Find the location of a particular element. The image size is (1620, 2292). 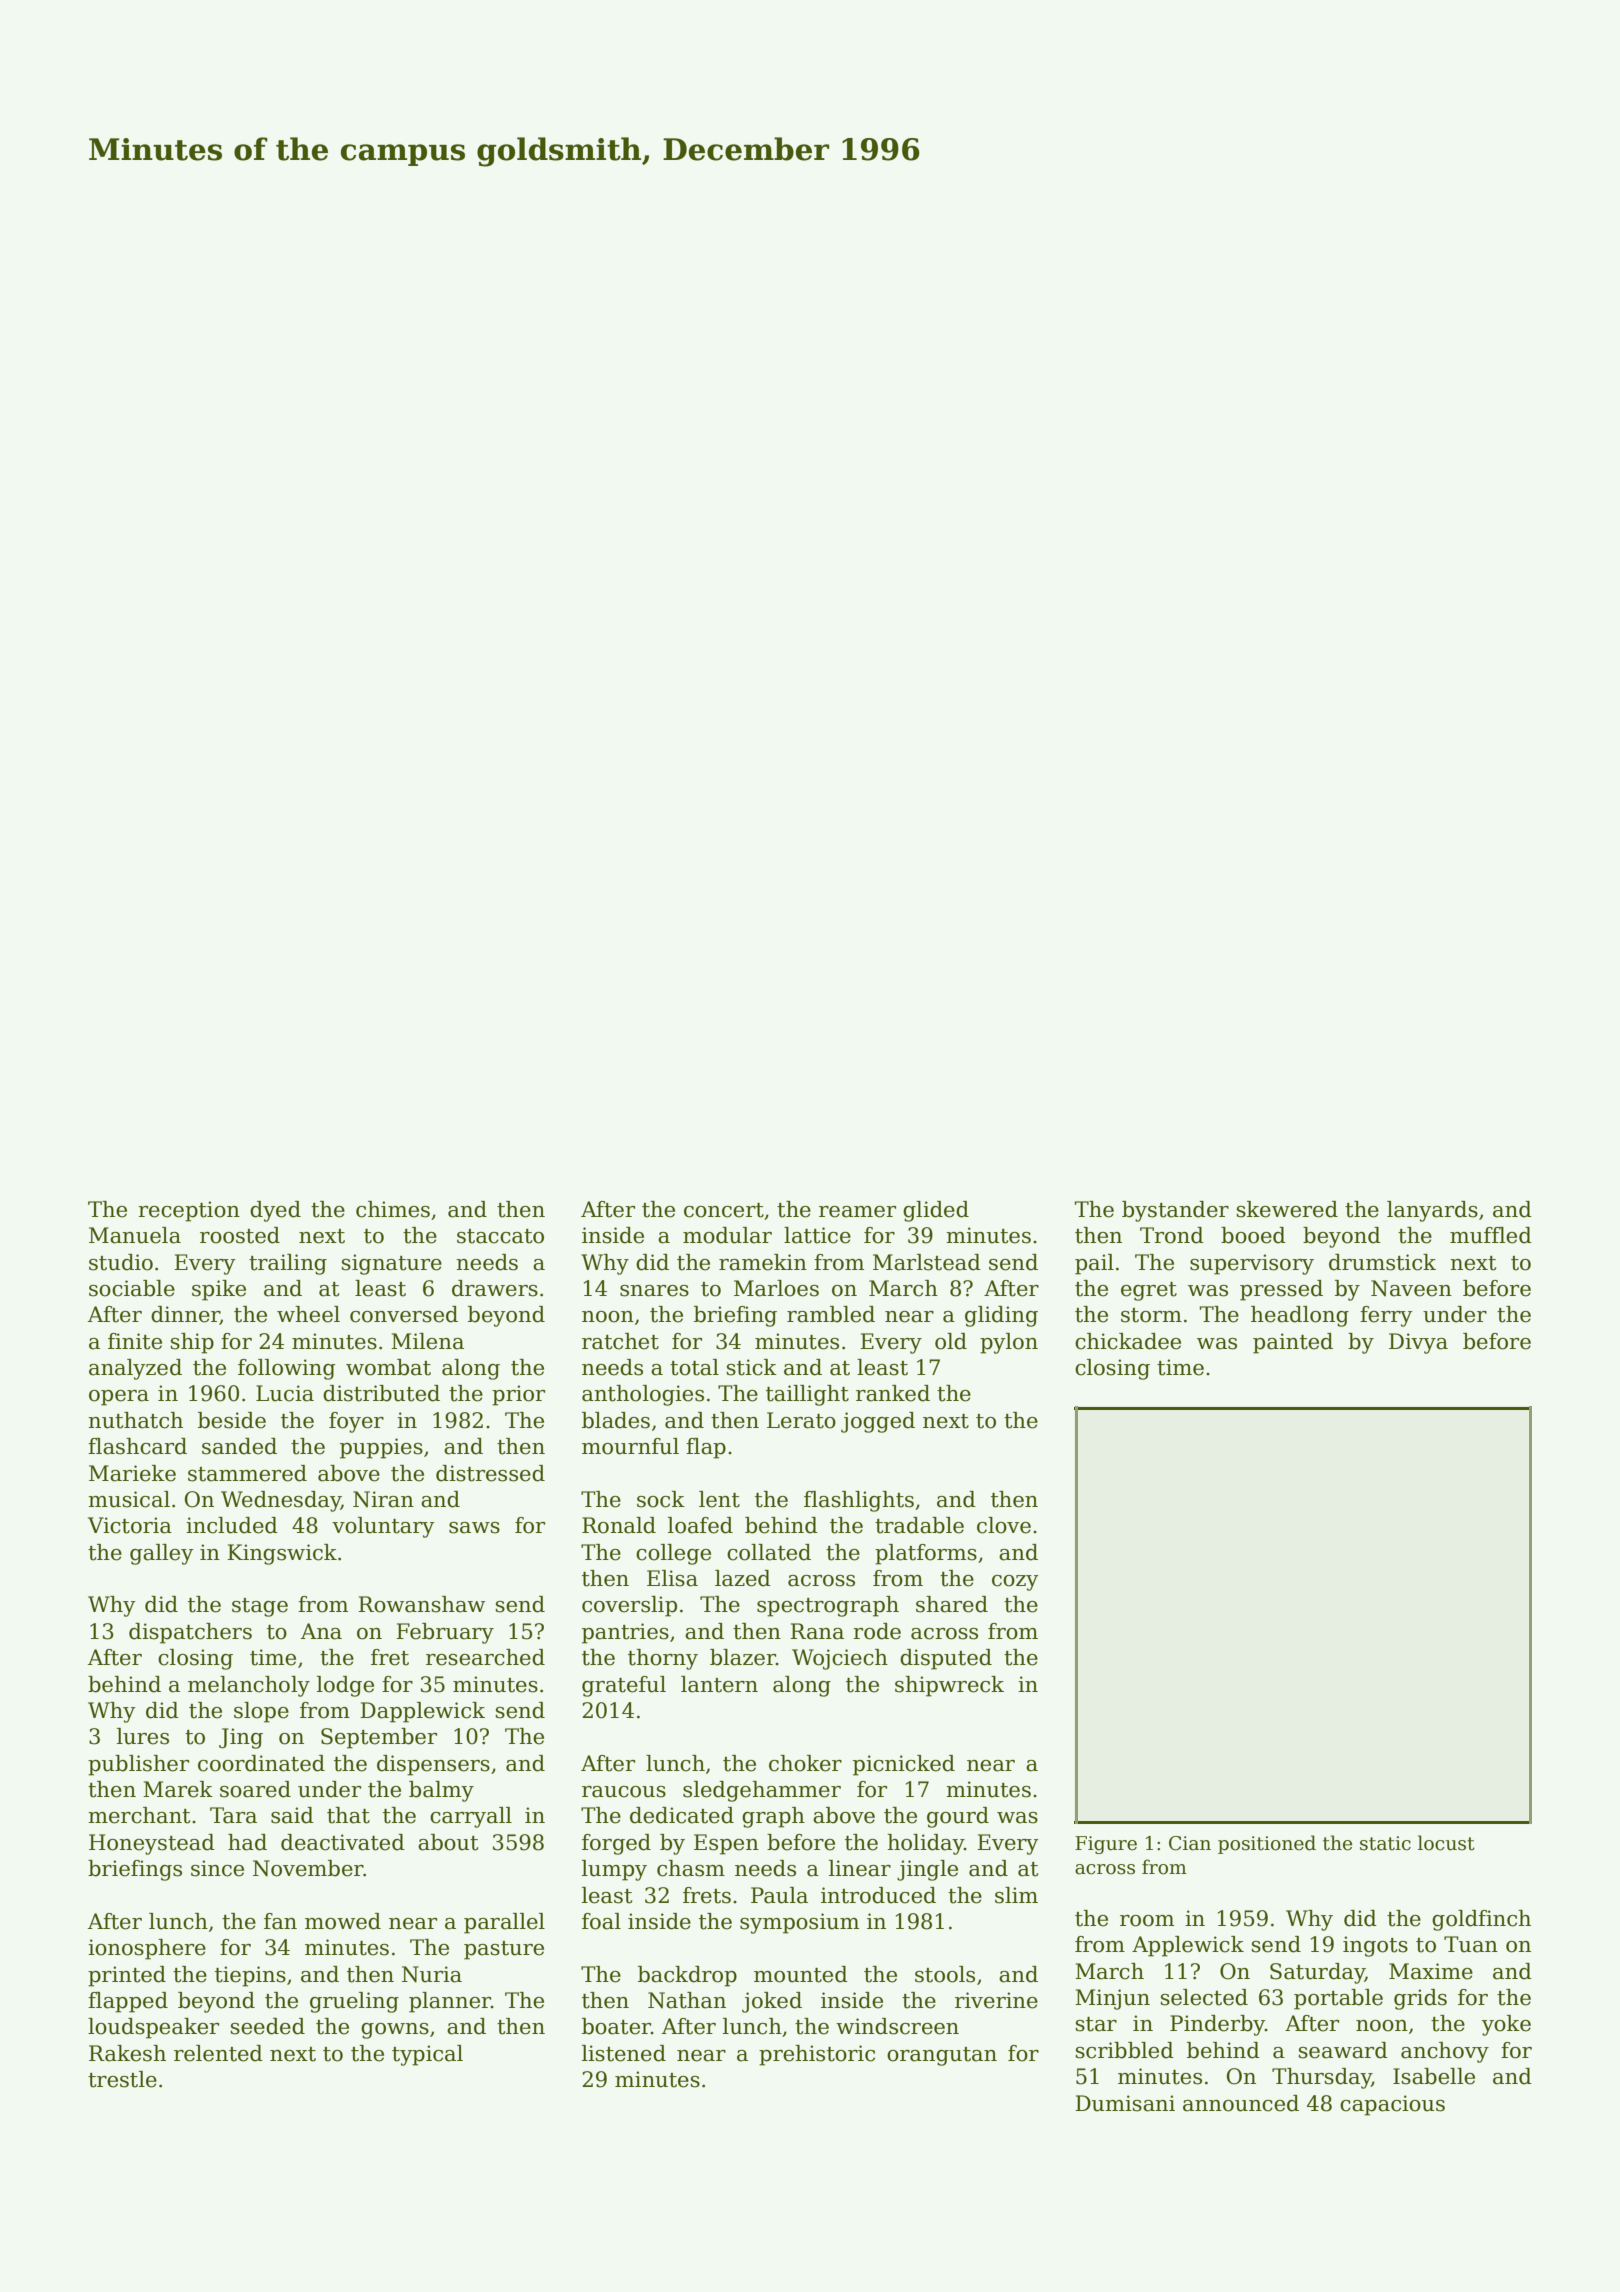

Dumisani is located at coordinates (1125, 2103).
